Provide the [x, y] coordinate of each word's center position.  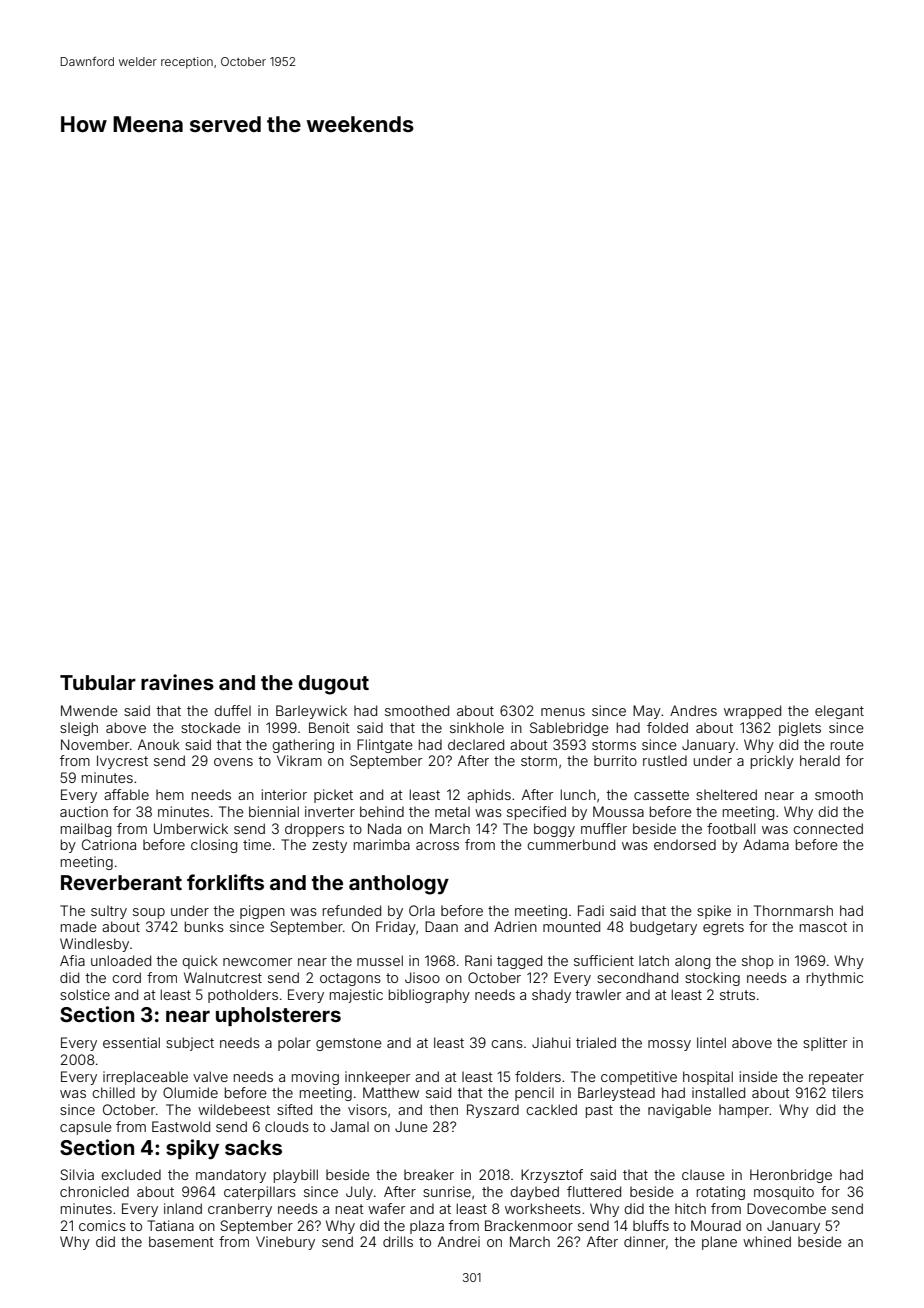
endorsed [685, 844]
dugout [333, 685]
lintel [711, 1042]
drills [398, 1241]
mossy [669, 1045]
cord [126, 977]
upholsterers [278, 1016]
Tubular [98, 682]
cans [507, 1044]
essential [131, 1042]
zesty [329, 846]
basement [181, 1241]
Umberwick [191, 828]
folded [667, 727]
